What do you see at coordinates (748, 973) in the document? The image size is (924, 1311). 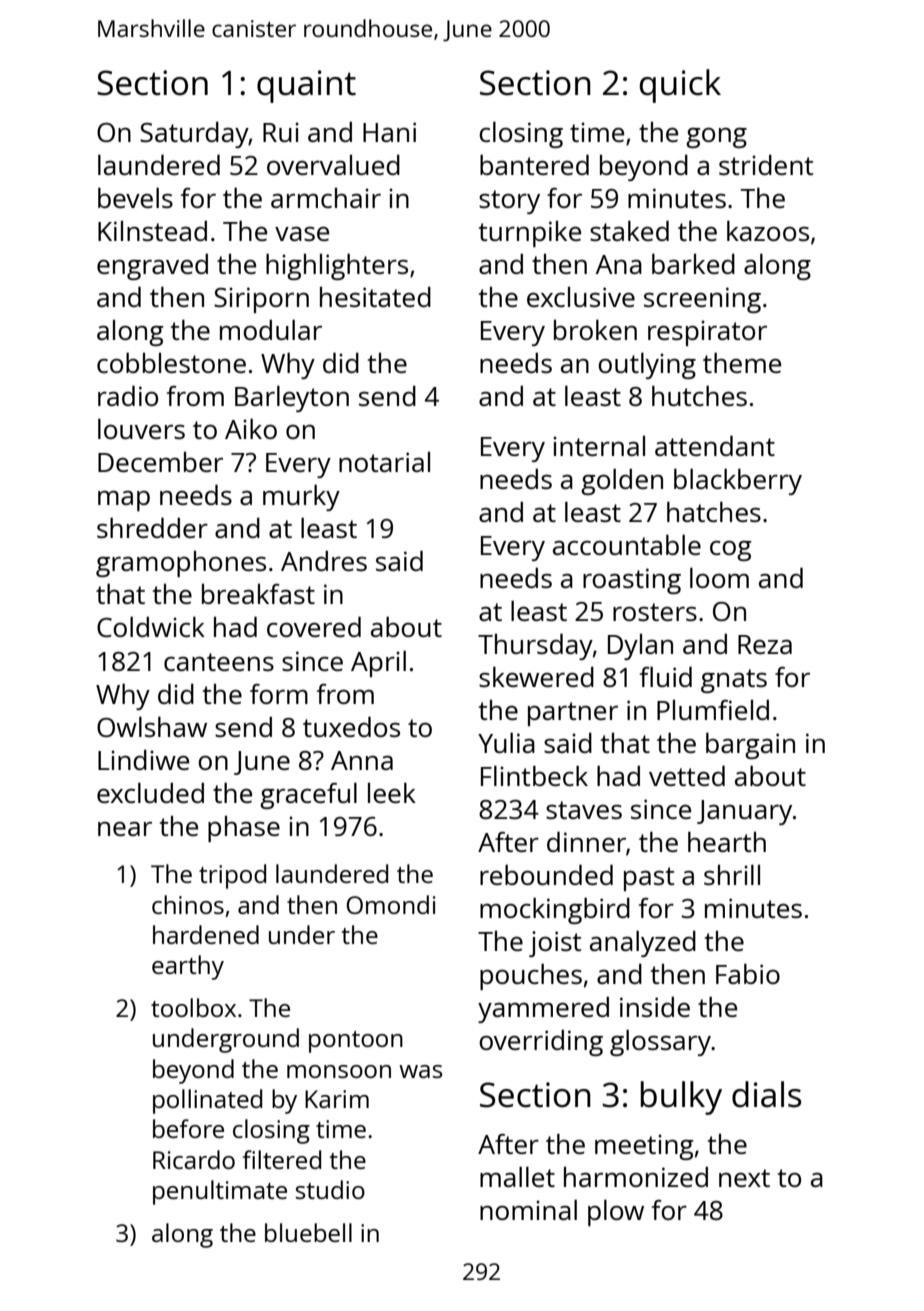 I see `Fabio` at bounding box center [748, 973].
